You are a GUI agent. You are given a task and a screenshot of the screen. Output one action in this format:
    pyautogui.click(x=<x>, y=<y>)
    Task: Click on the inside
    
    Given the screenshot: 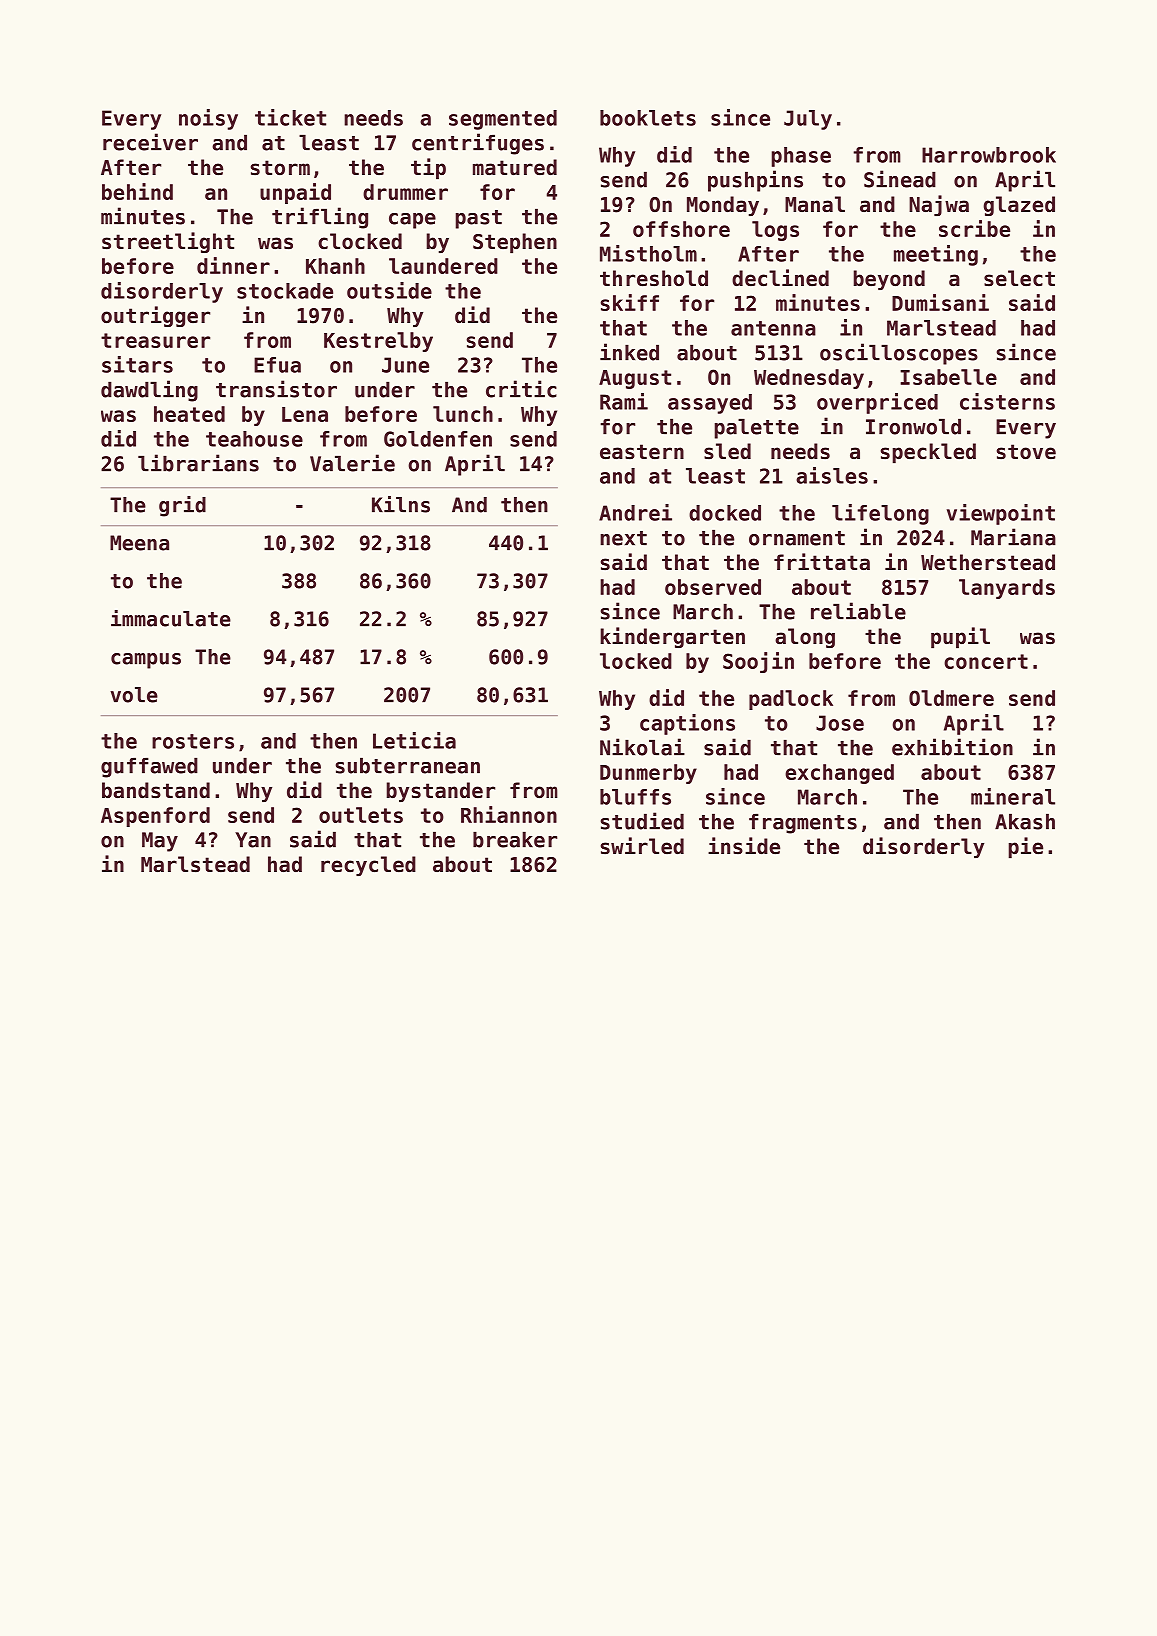 What is the action you would take?
    pyautogui.click(x=744, y=846)
